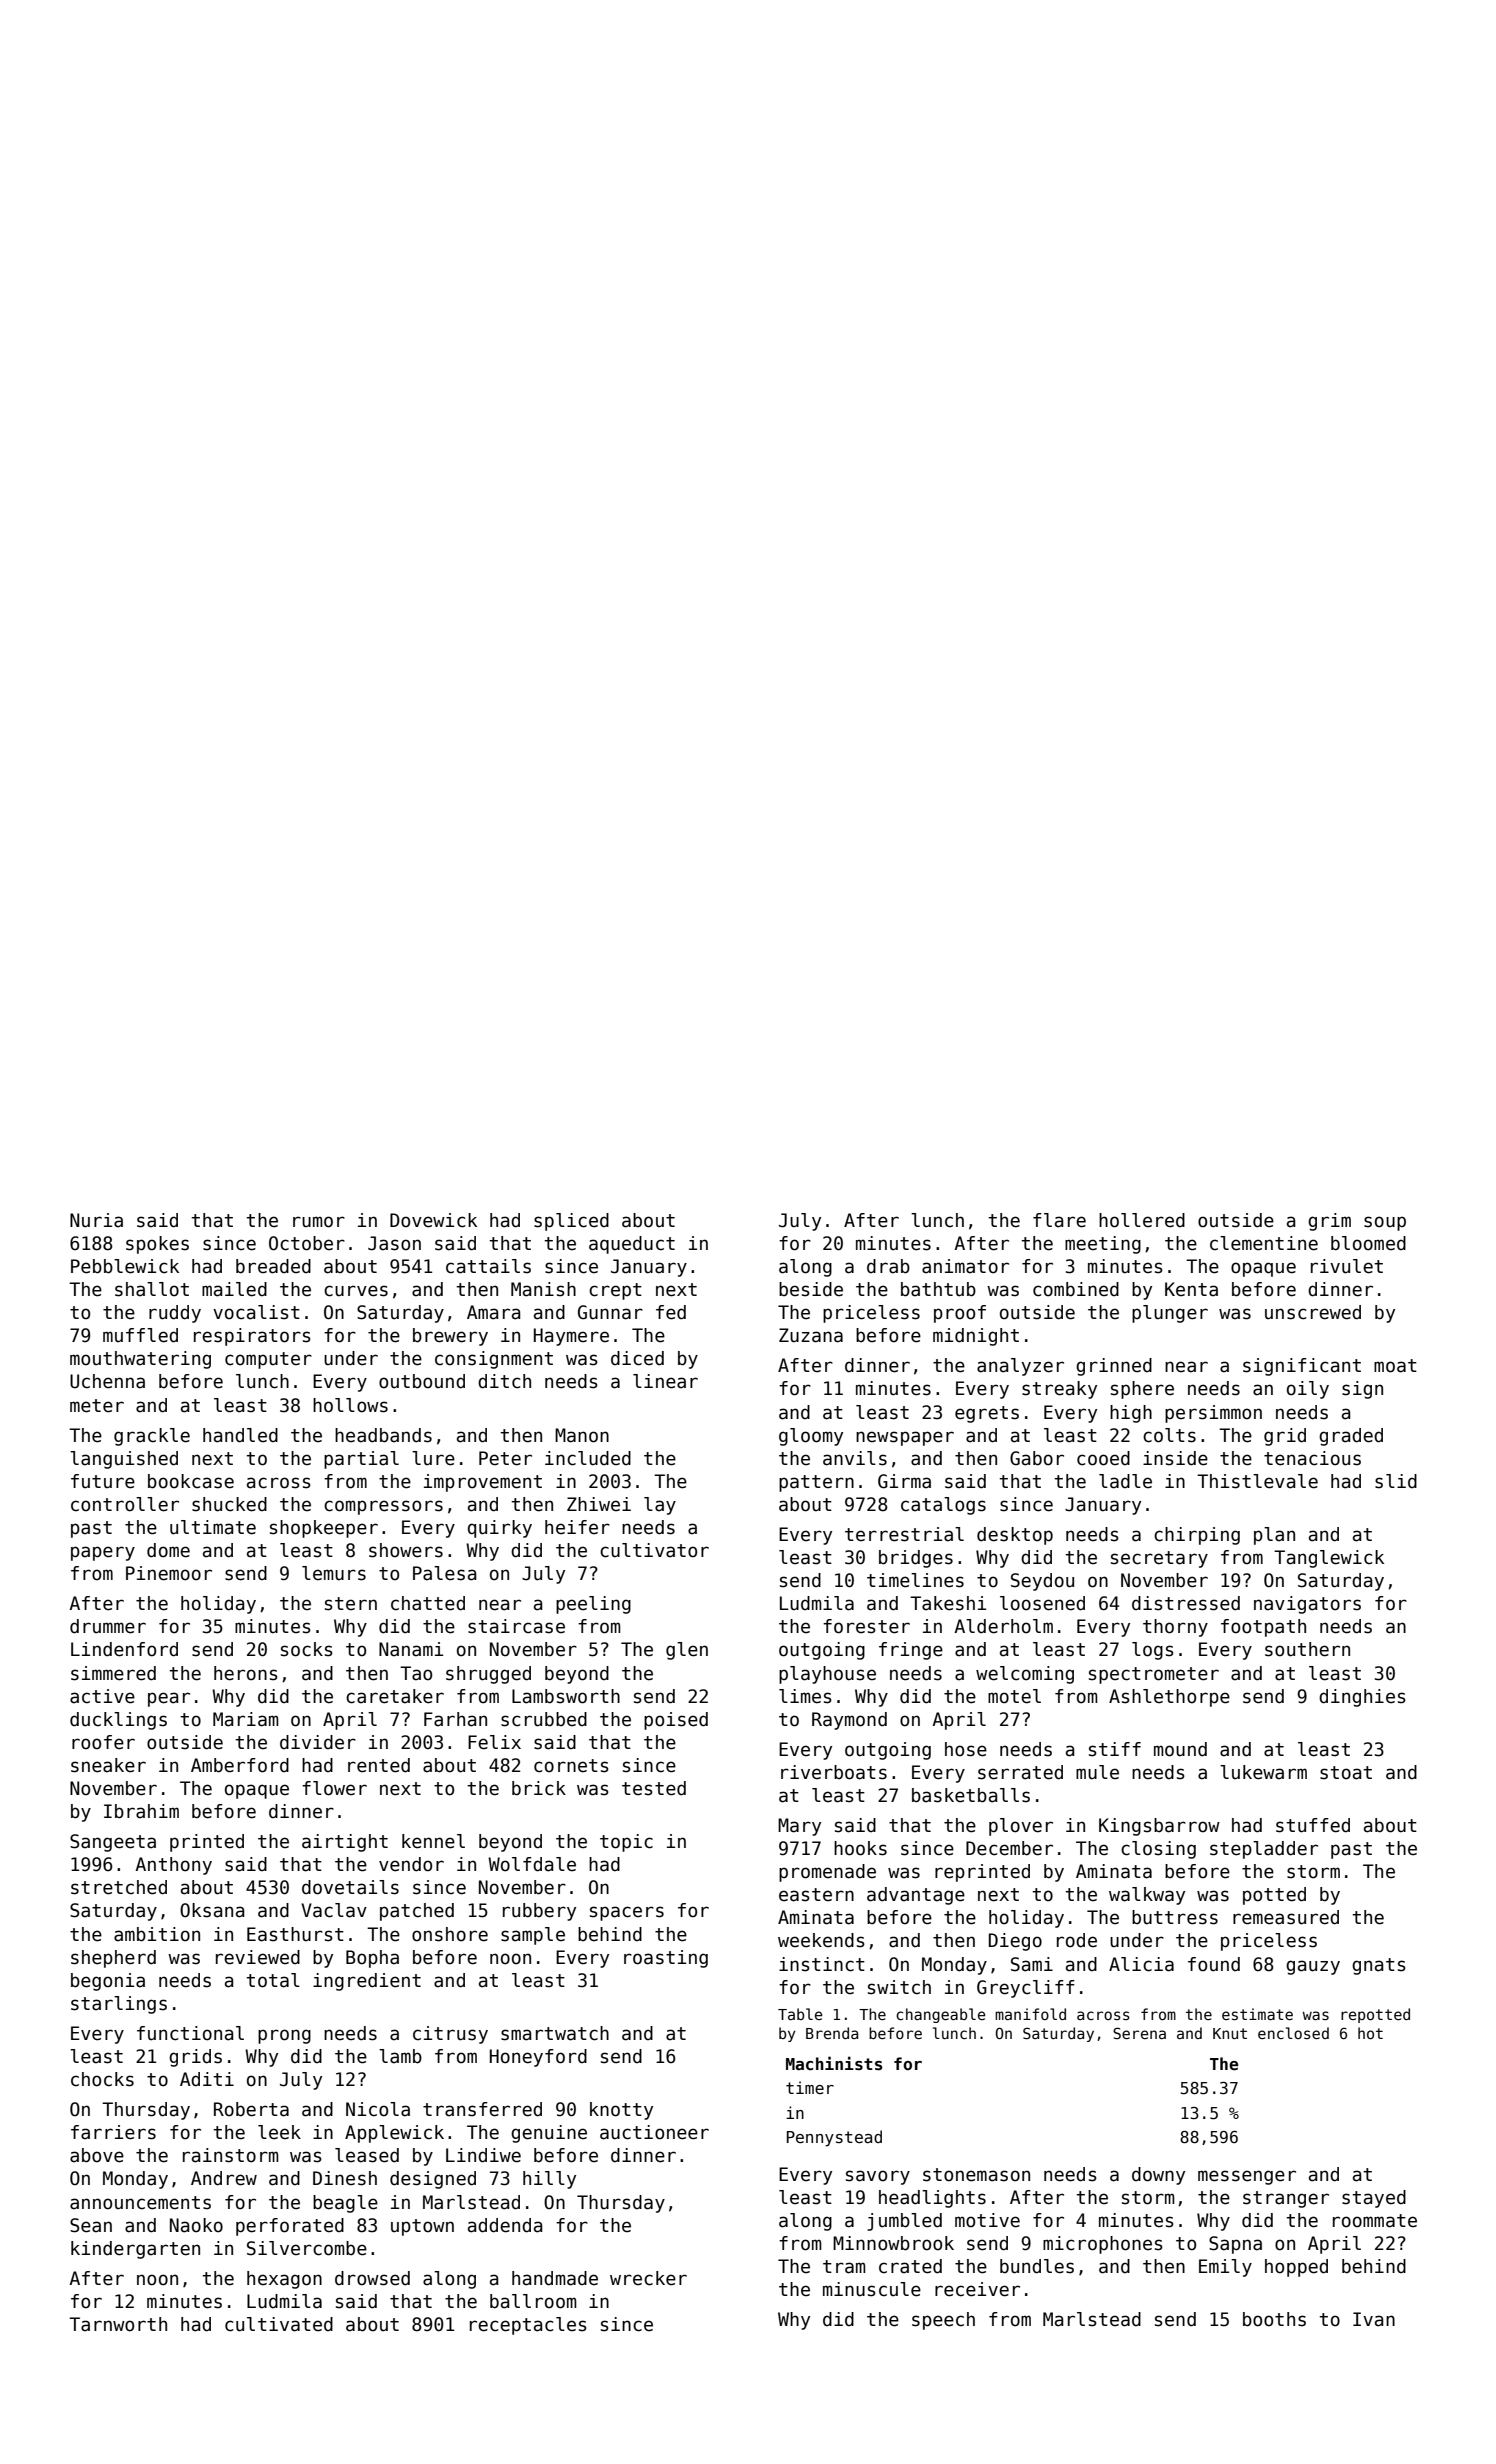 The image size is (1496, 2464). Describe the element at coordinates (888, 1266) in the image. I see `drab` at that location.
